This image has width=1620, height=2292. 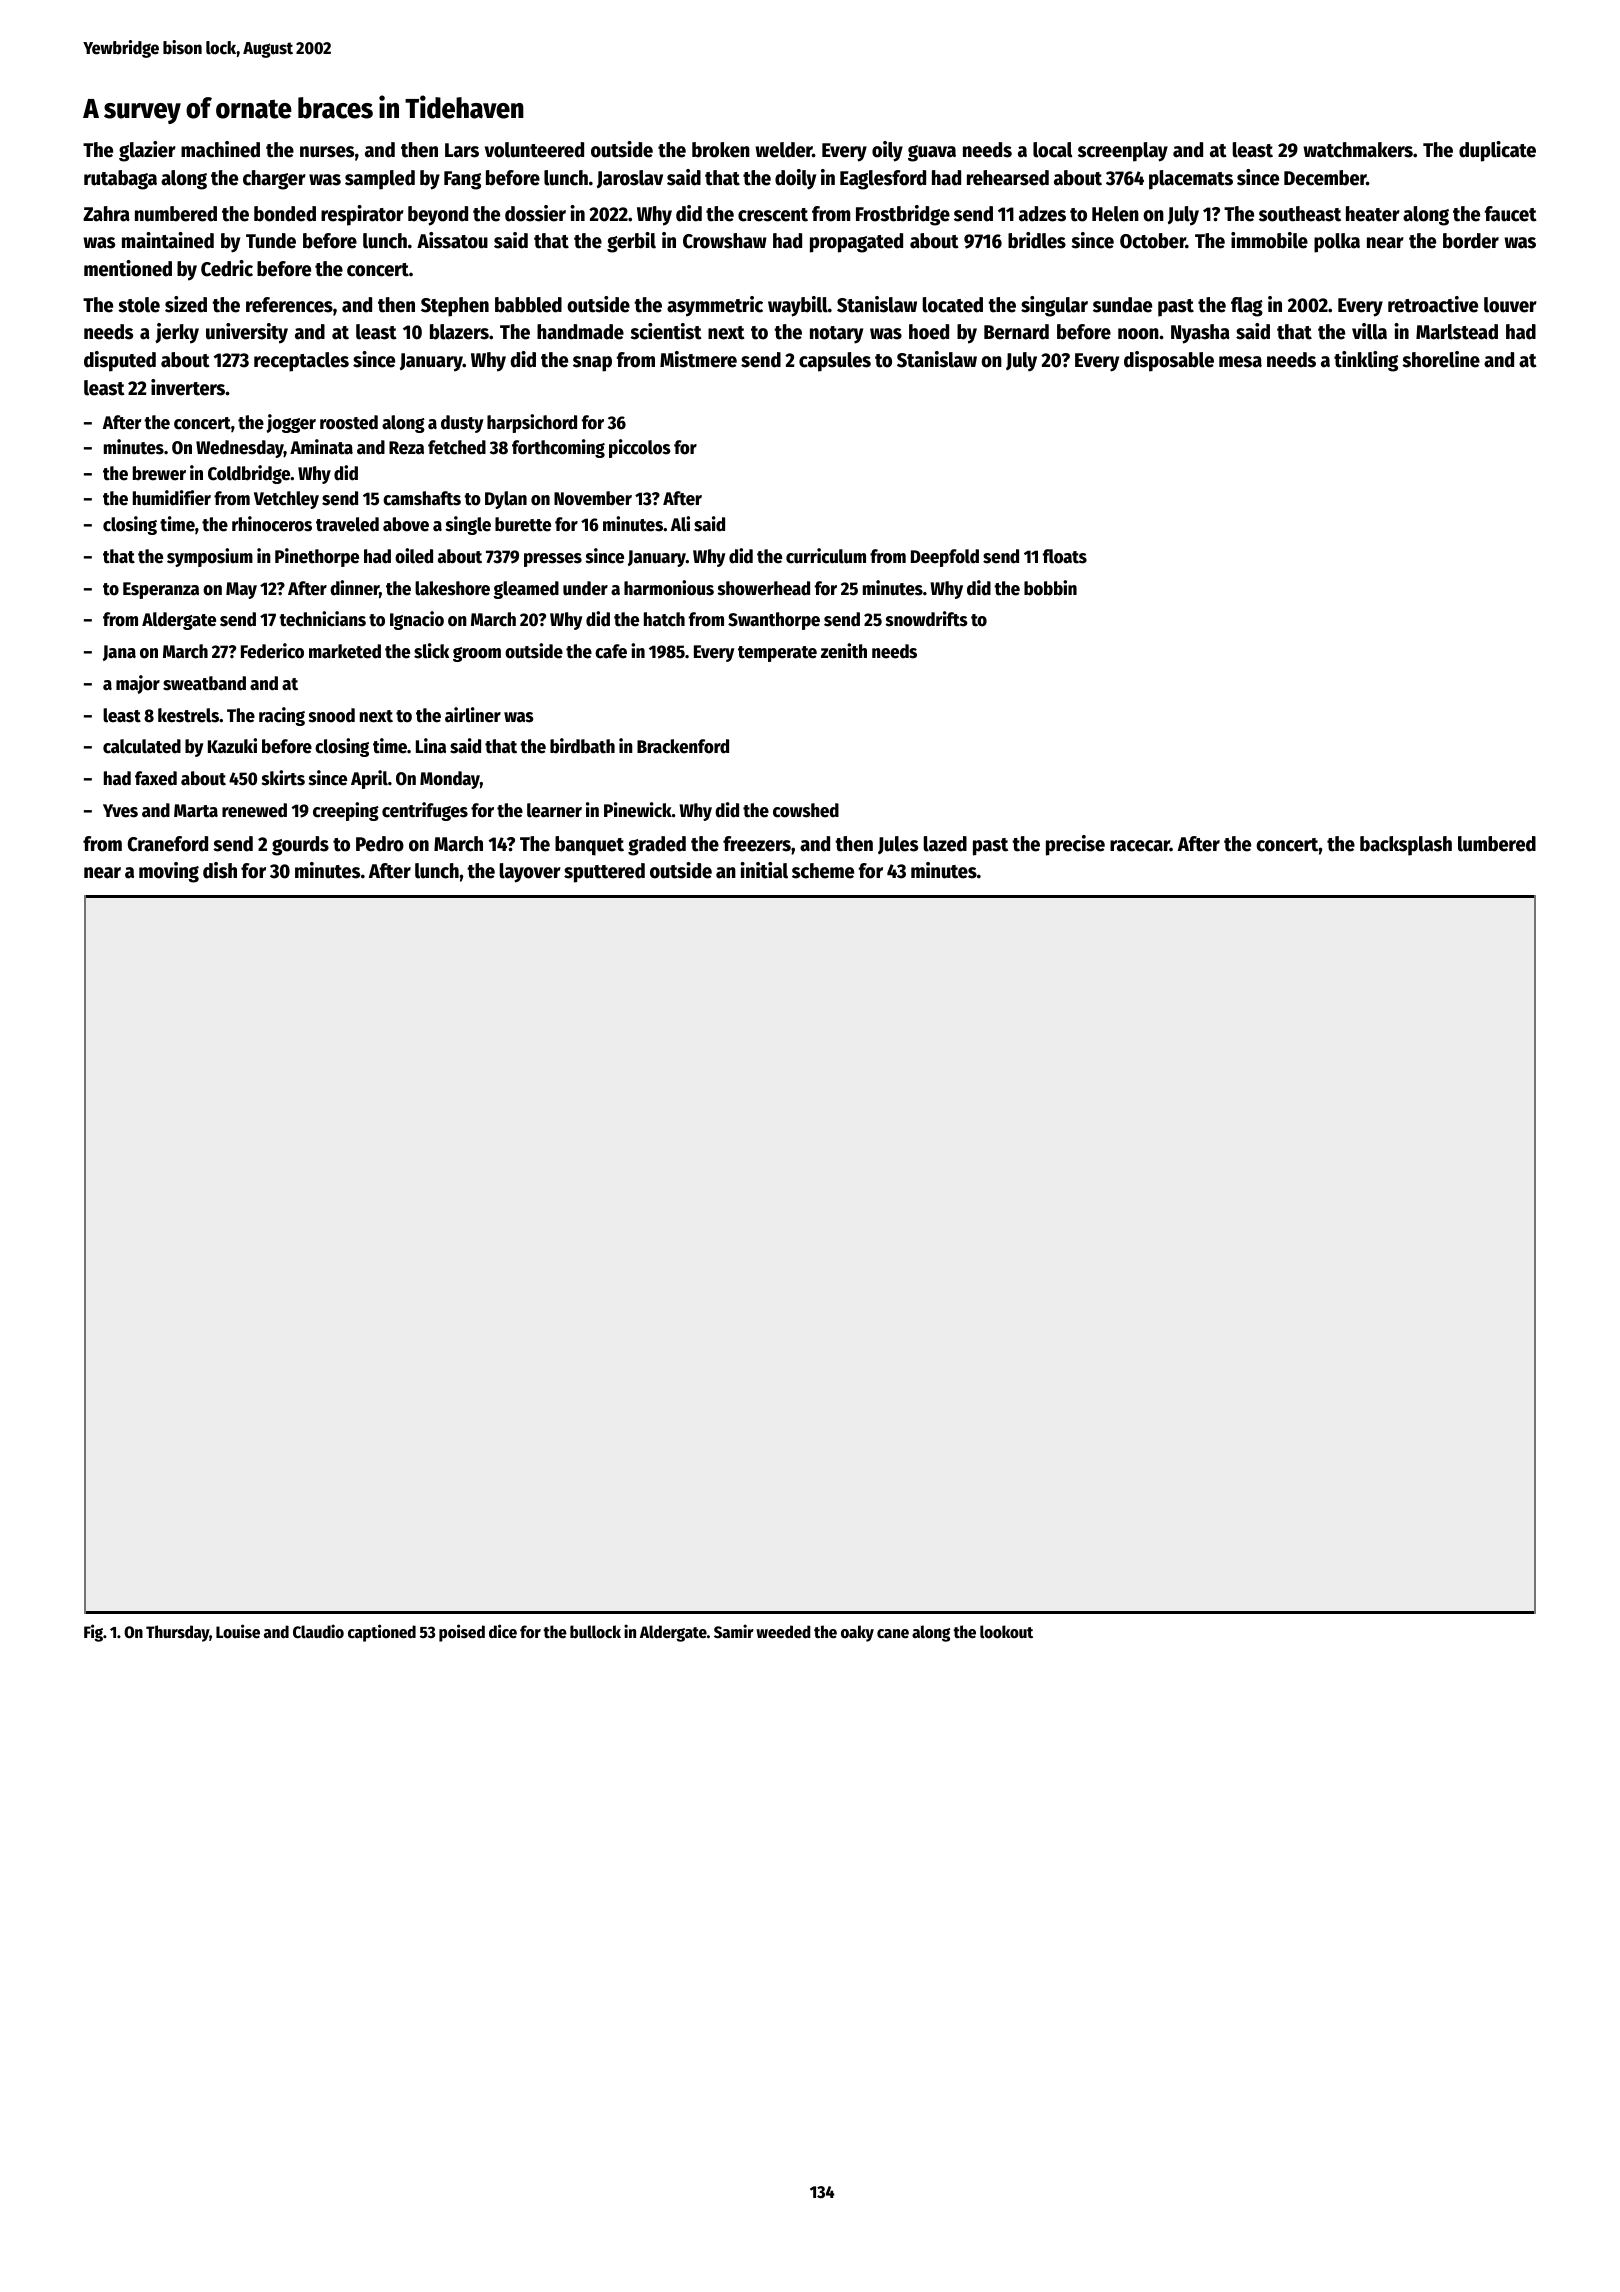 I want to click on Fig, so click(x=93, y=1633).
